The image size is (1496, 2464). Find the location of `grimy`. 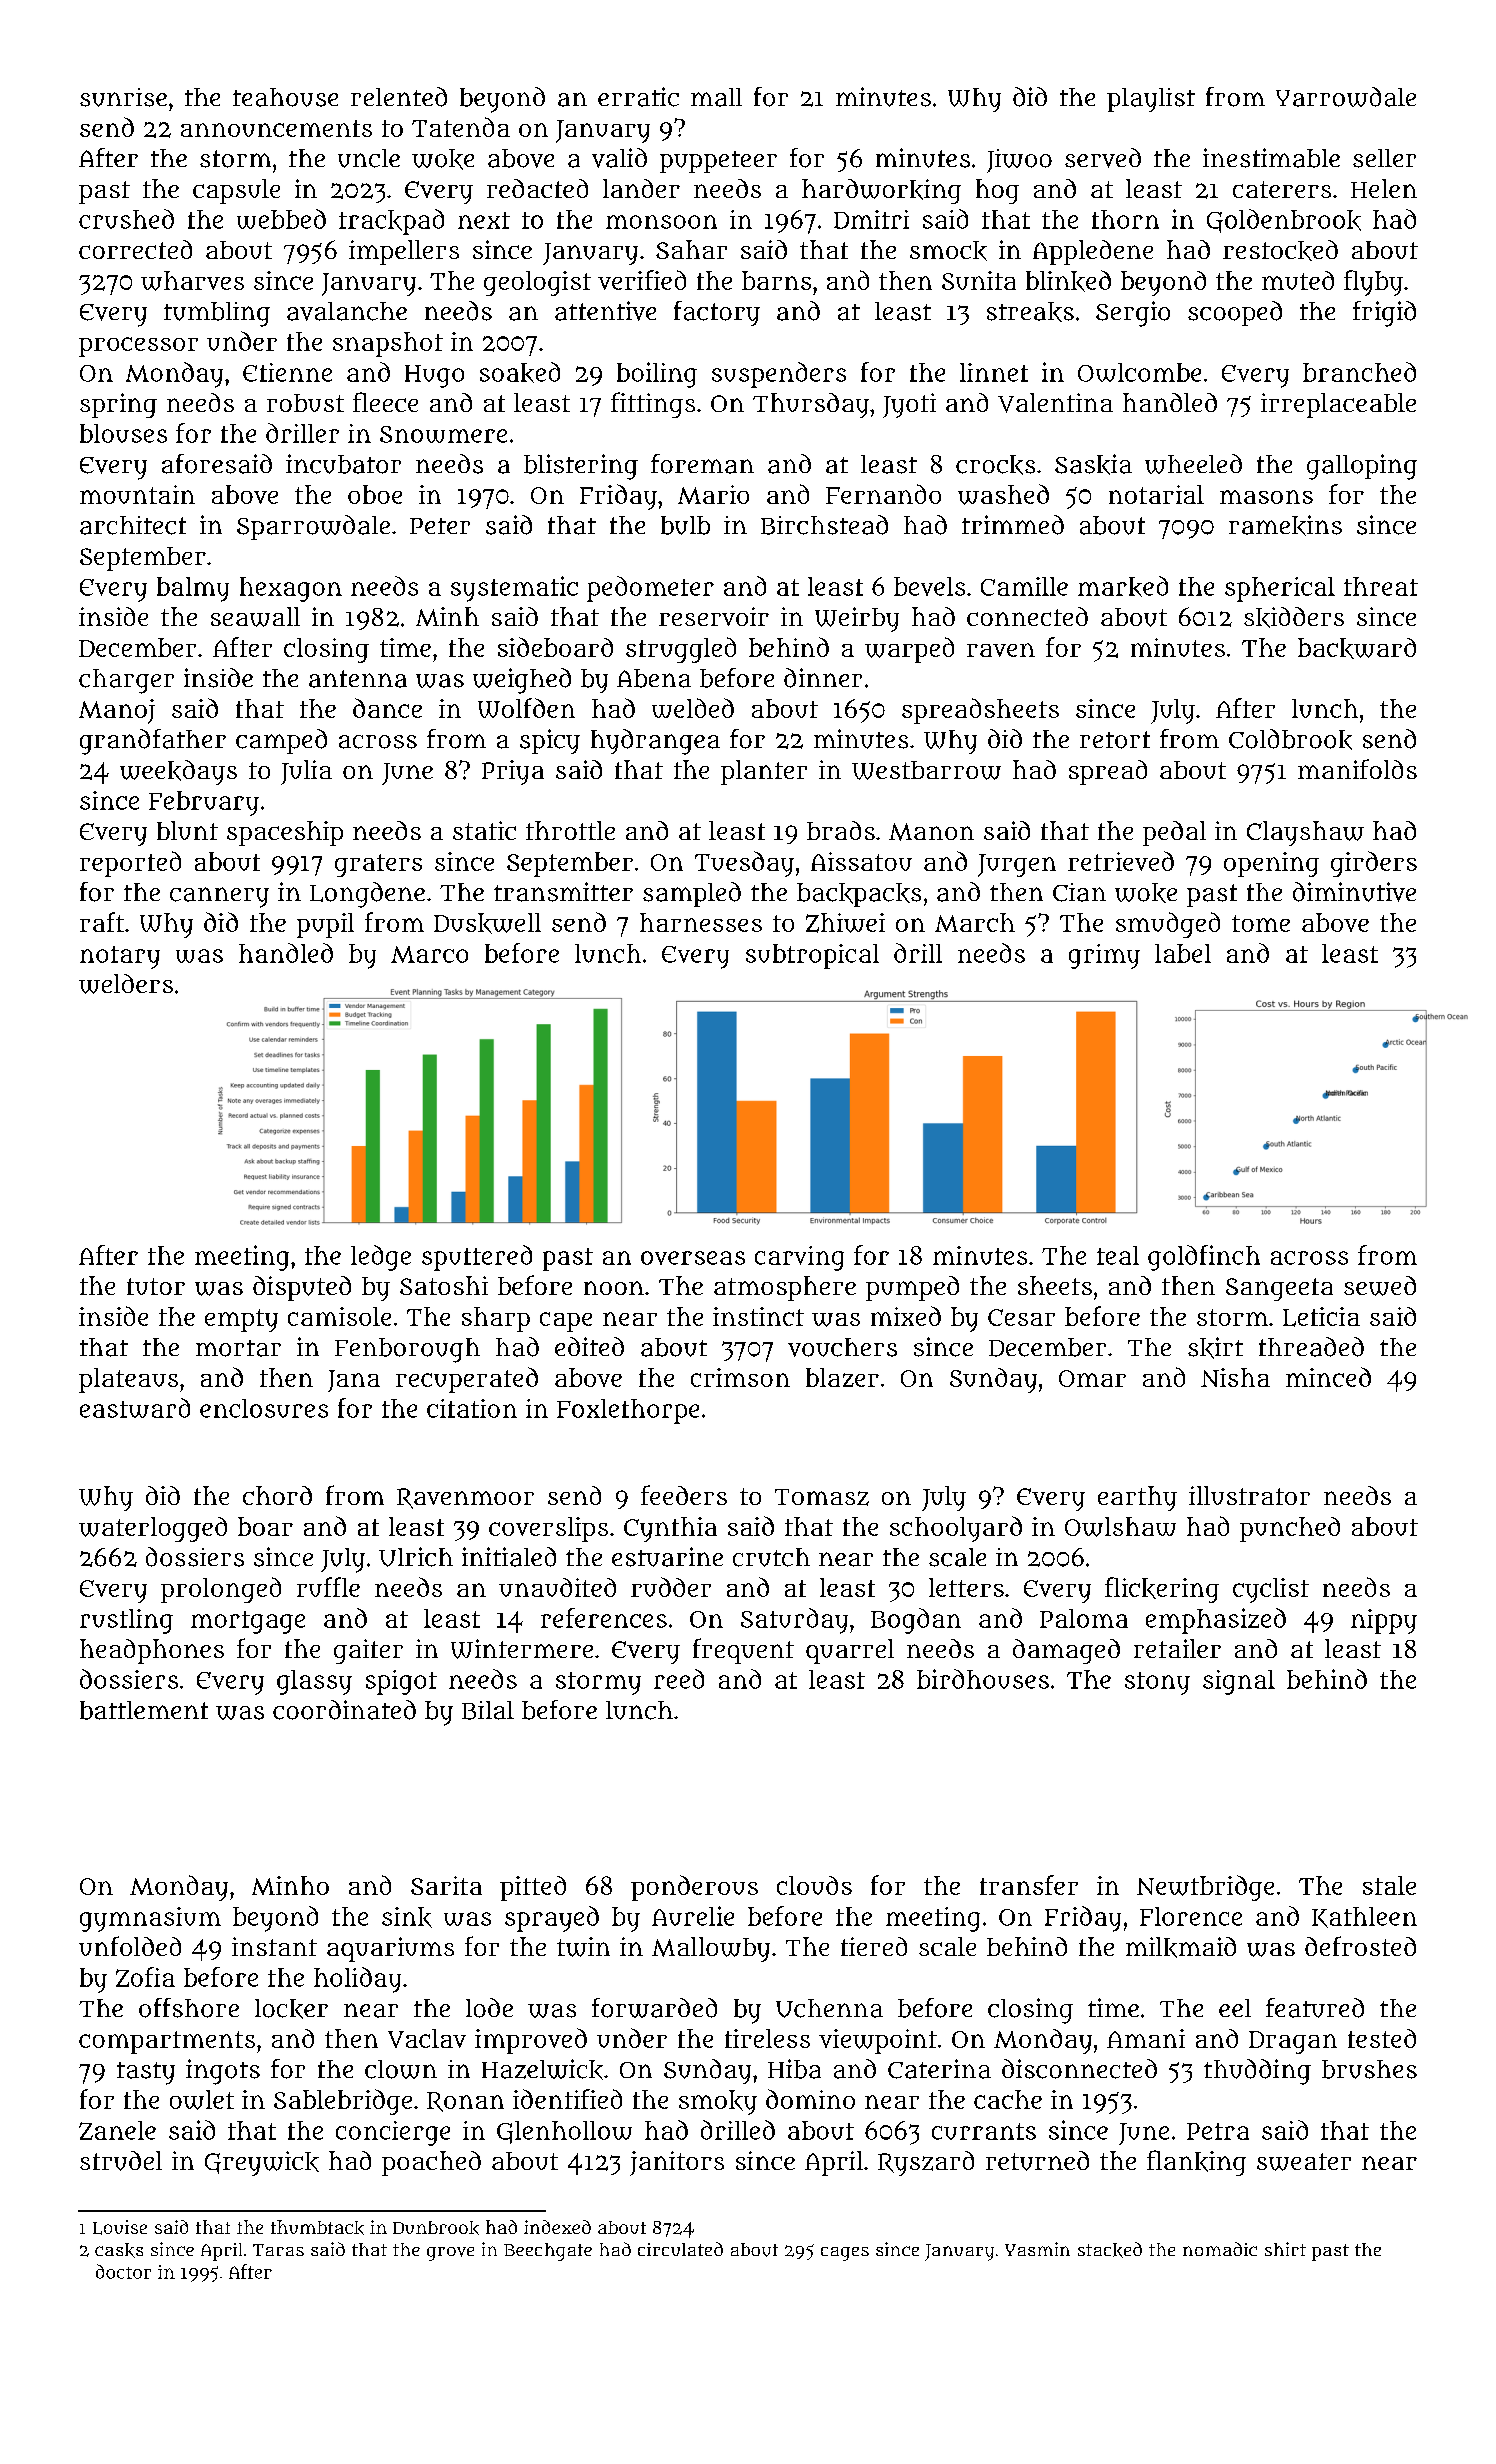

grimy is located at coordinates (1104, 956).
